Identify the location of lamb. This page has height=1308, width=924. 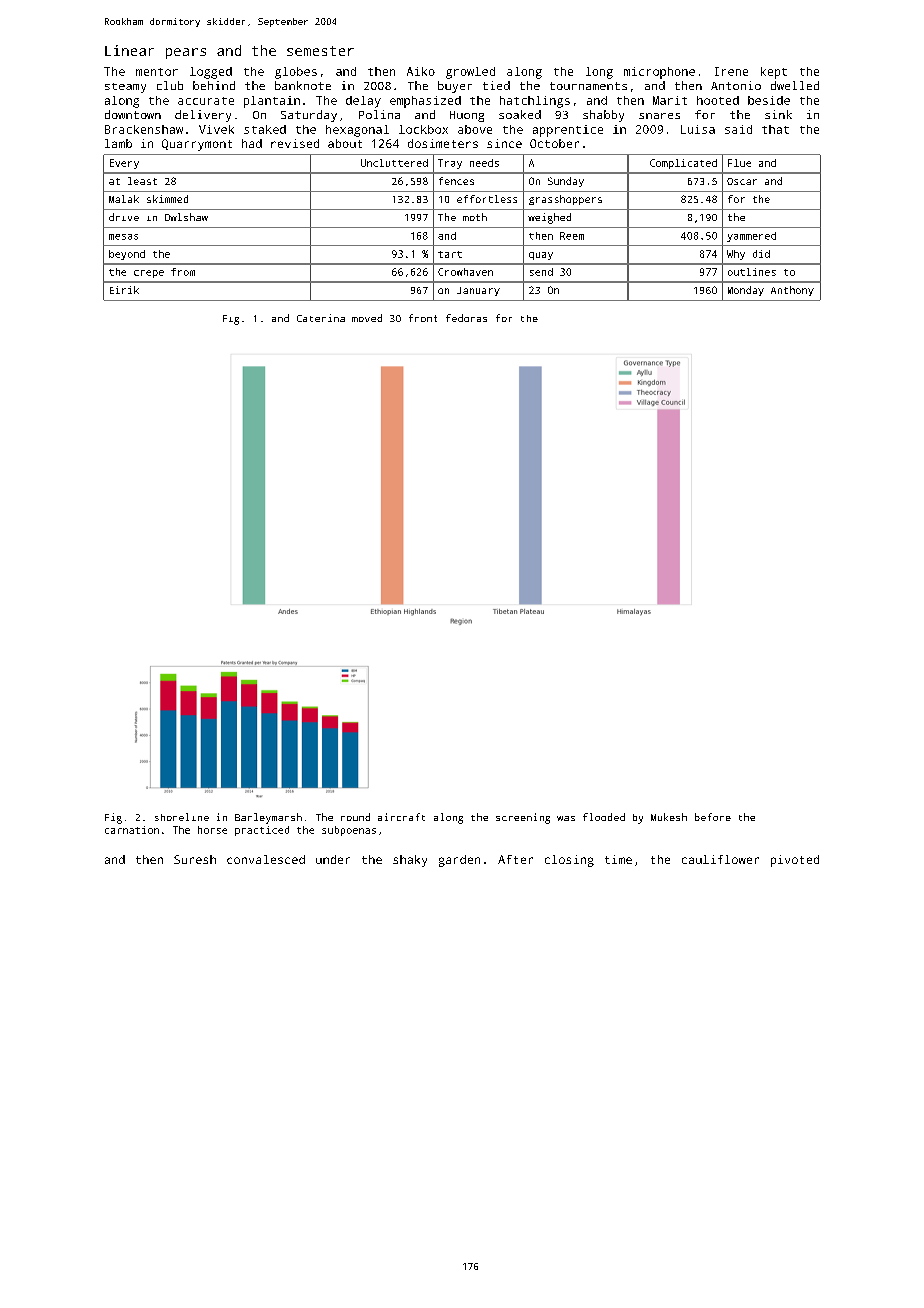
(118, 143).
